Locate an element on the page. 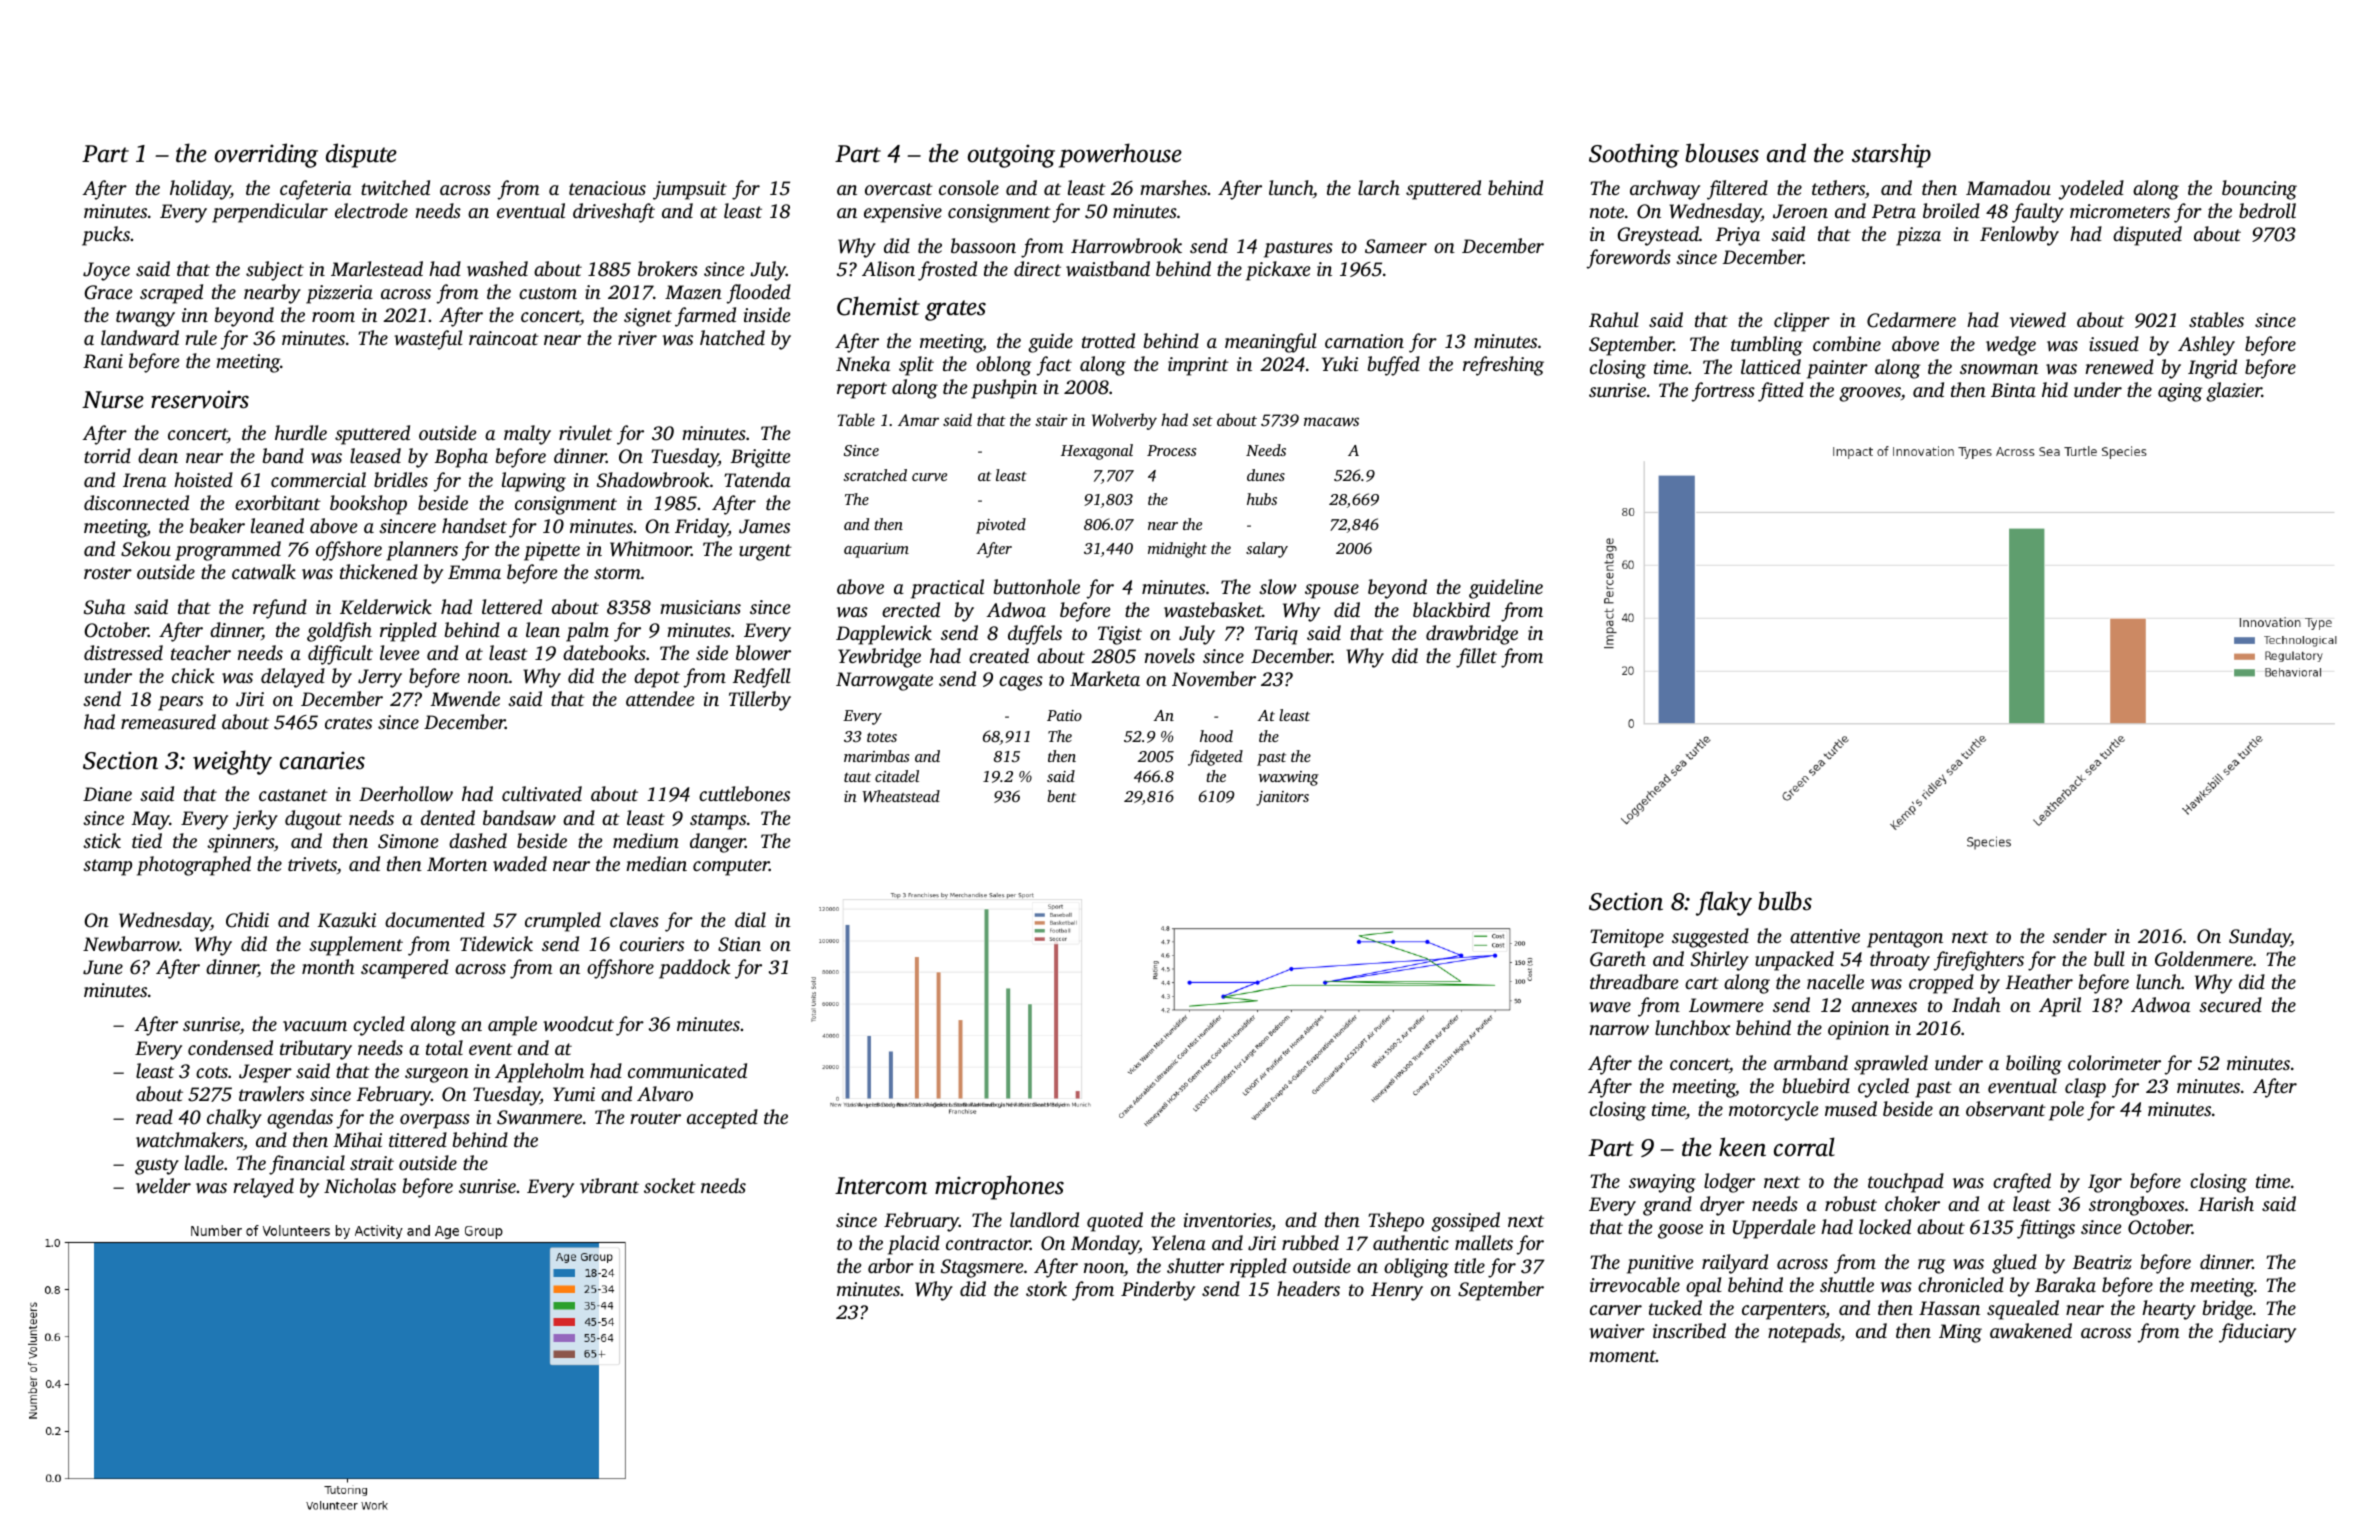  pickaxe is located at coordinates (1278, 271).
